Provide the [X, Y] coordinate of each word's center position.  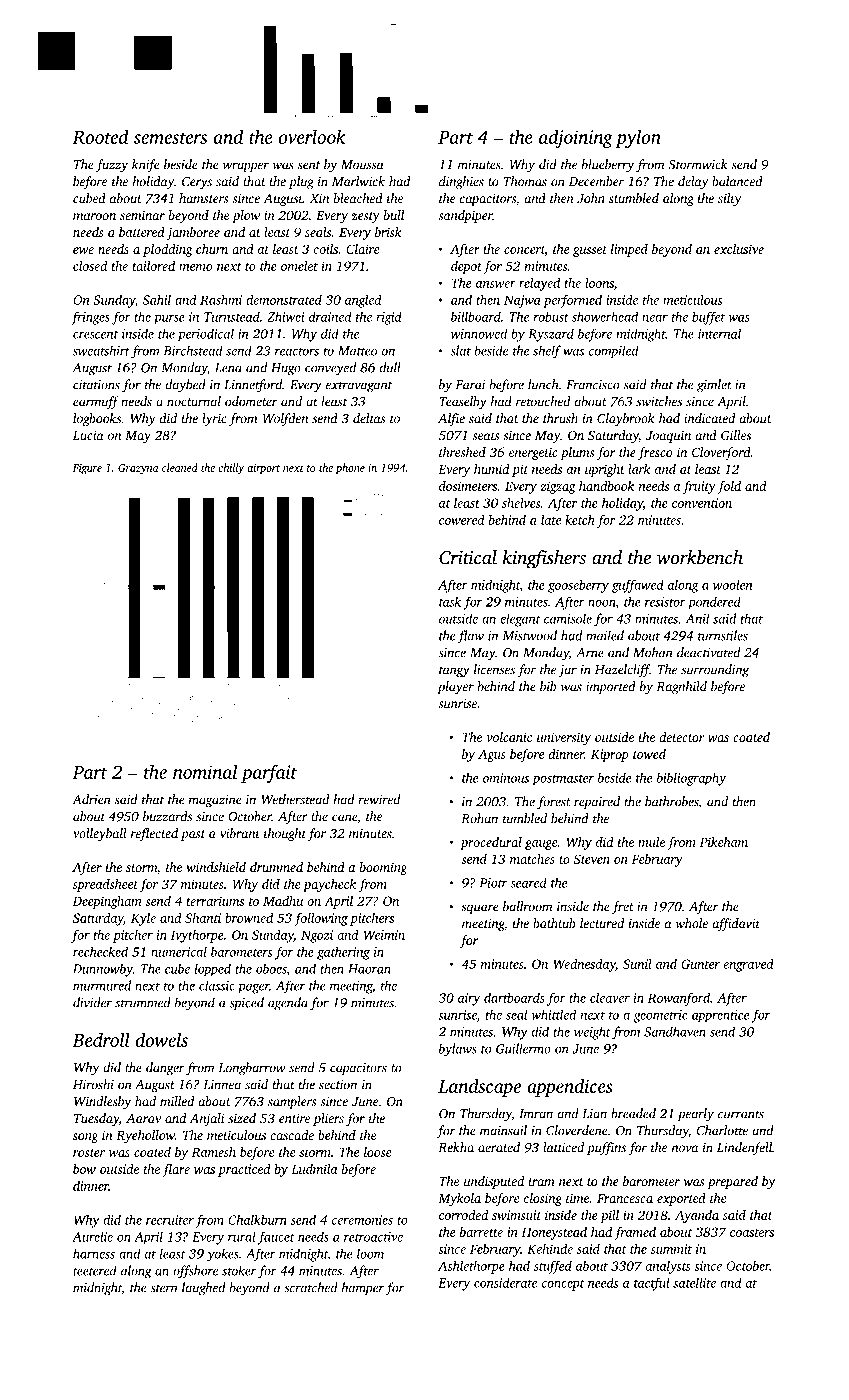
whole [692, 923]
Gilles [736, 435]
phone [350, 468]
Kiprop [610, 755]
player [455, 687]
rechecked [100, 951]
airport [263, 469]
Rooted [101, 136]
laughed [203, 1289]
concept [563, 1285]
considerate [505, 1282]
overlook [312, 136]
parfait [269, 773]
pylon [638, 138]
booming [383, 868]
